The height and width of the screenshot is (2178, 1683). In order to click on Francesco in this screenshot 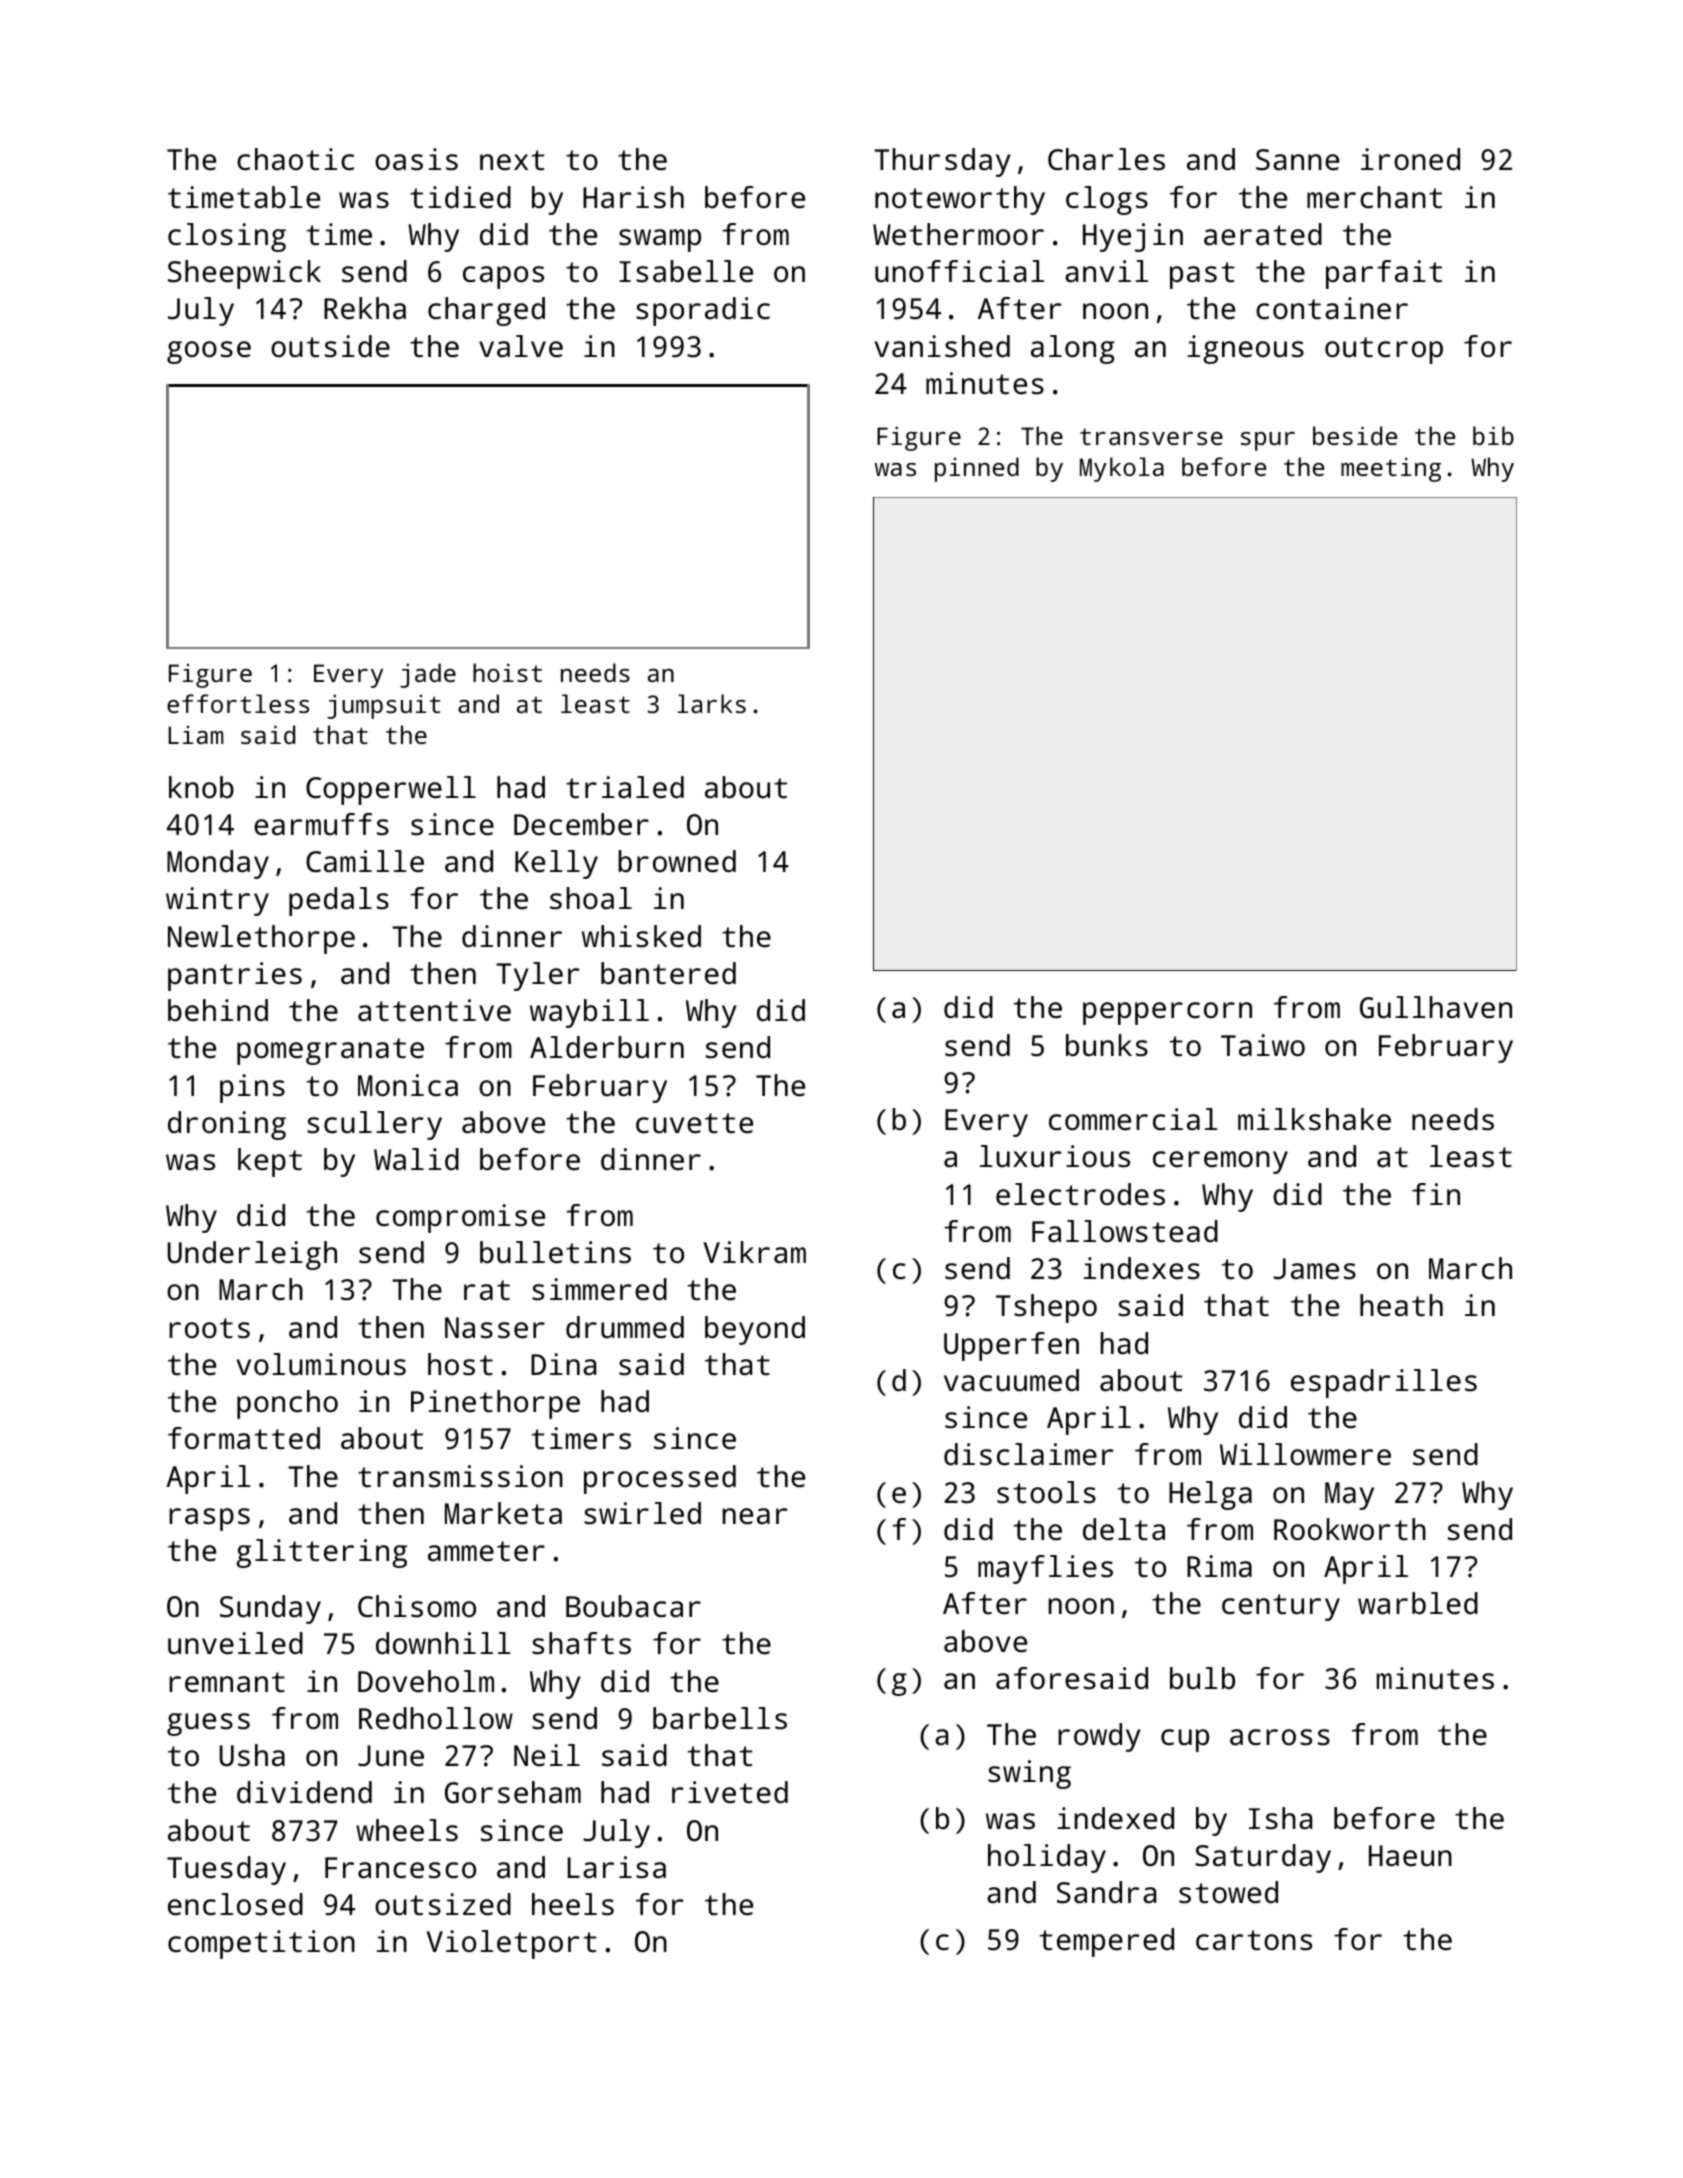, I will do `click(400, 1868)`.
